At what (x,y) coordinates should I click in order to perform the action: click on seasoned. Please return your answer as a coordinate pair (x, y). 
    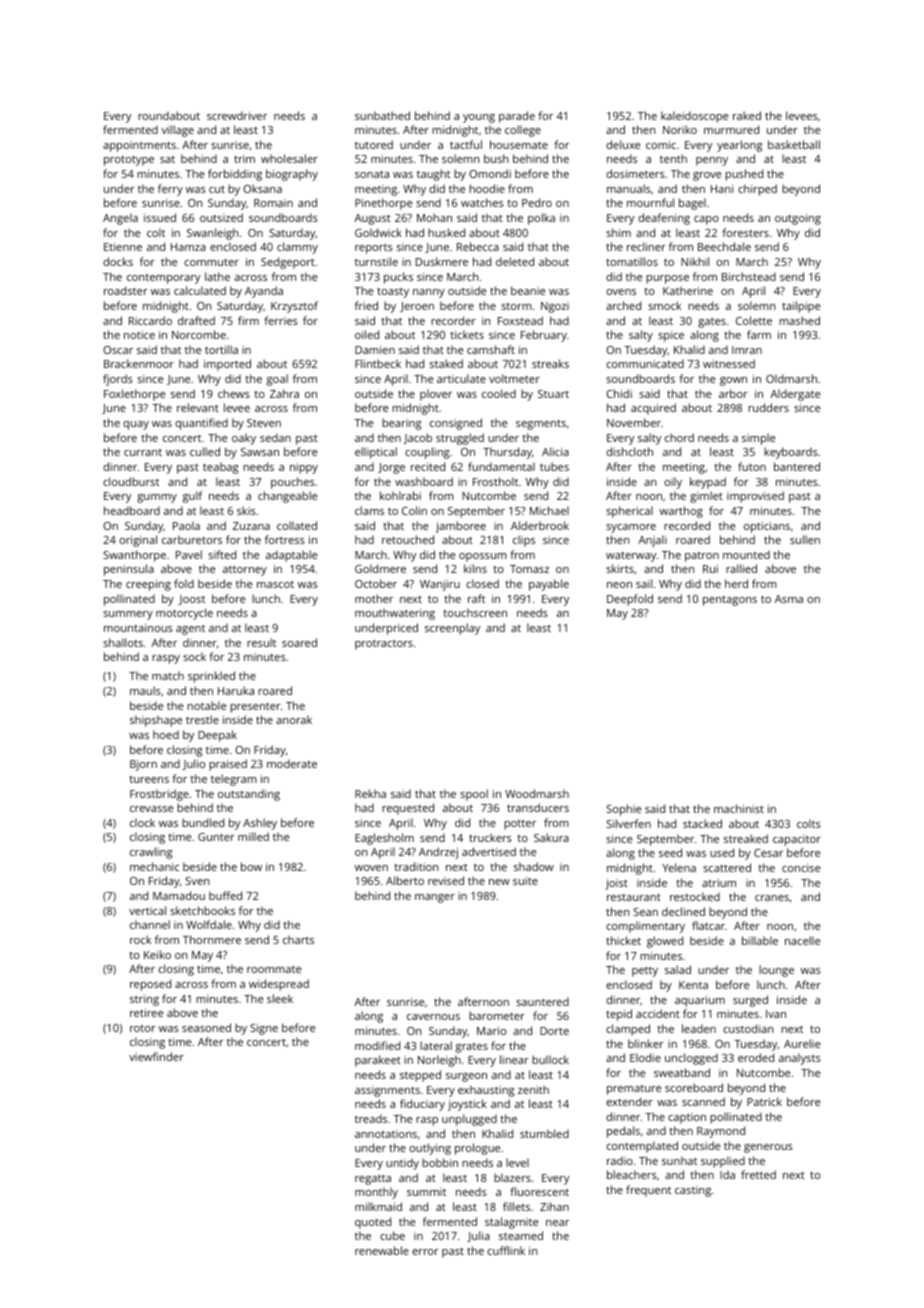
    Looking at the image, I should click on (206, 1027).
